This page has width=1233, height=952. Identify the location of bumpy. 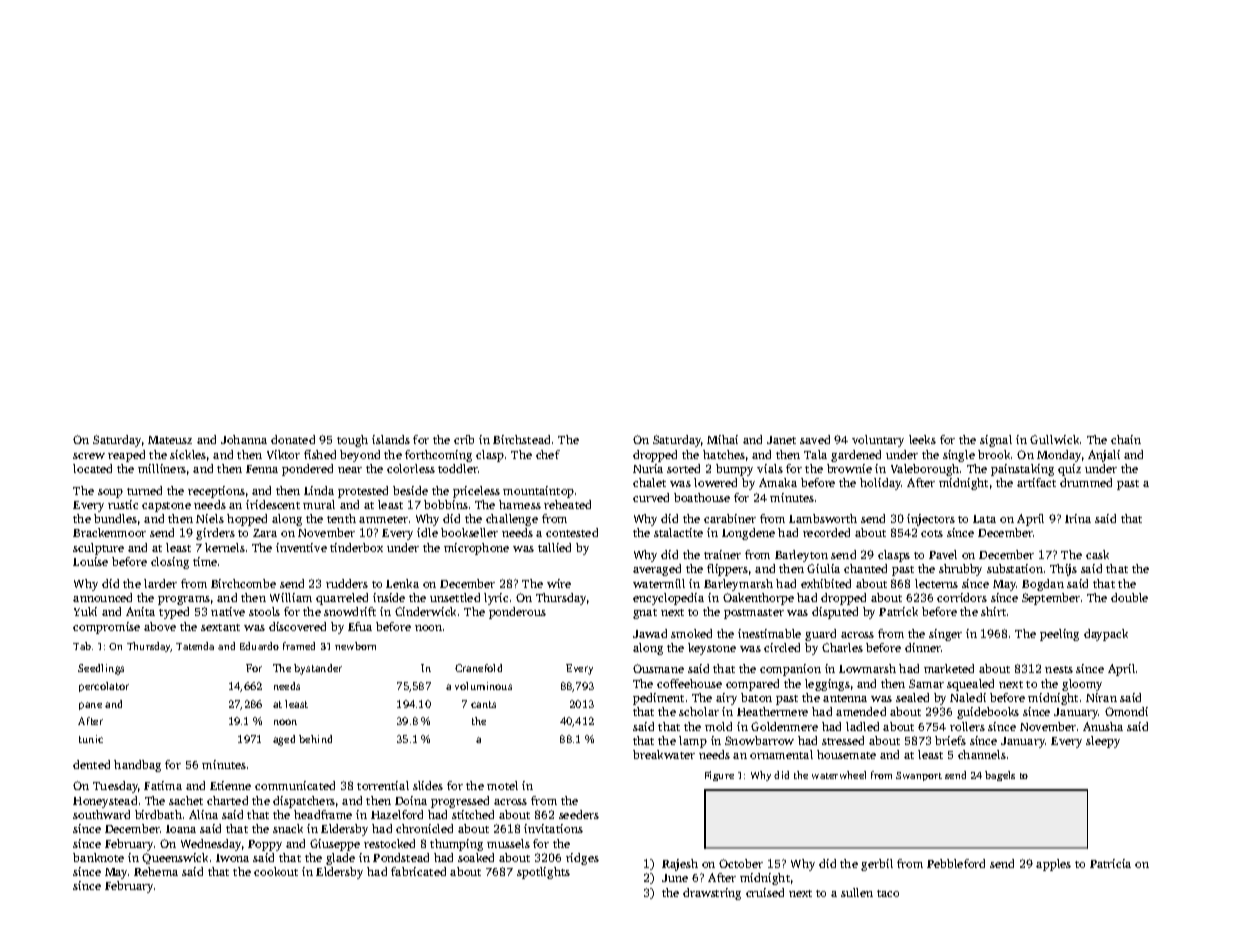
(734, 470).
